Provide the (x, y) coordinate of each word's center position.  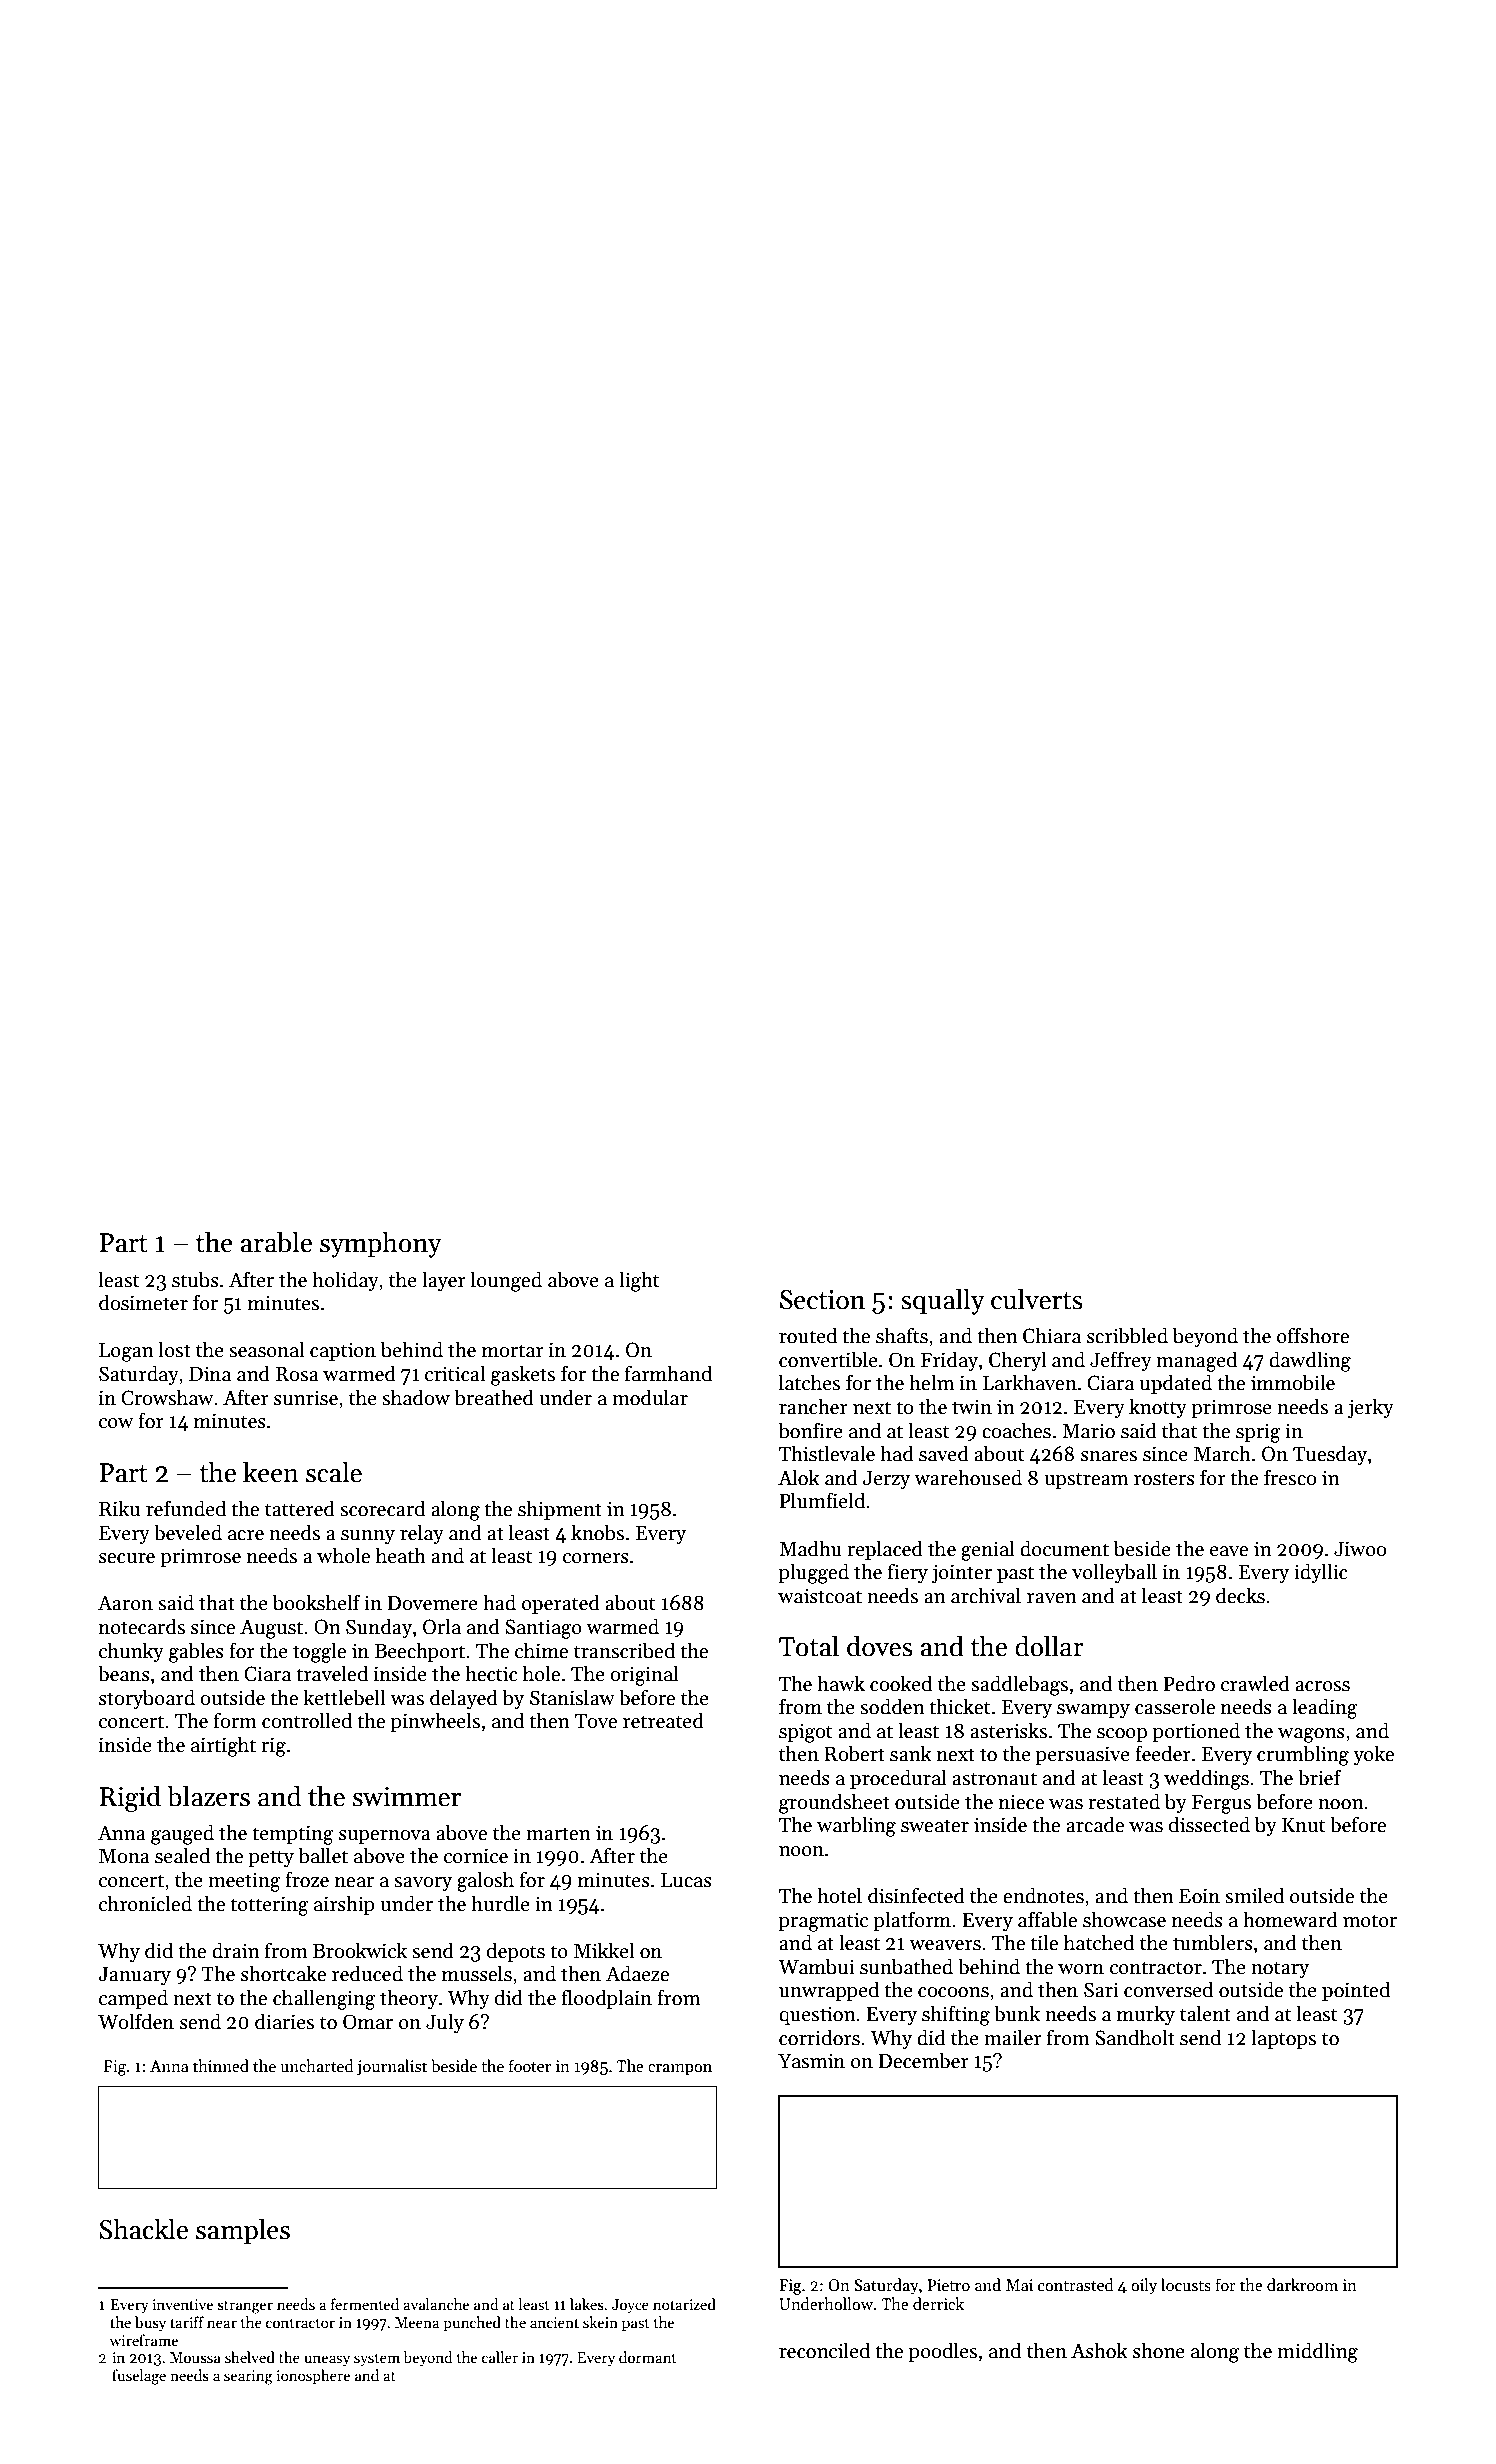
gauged (182, 1834)
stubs (195, 1279)
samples (243, 2231)
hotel (840, 1895)
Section (822, 1300)
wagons (1311, 1735)
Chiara (1052, 1335)
